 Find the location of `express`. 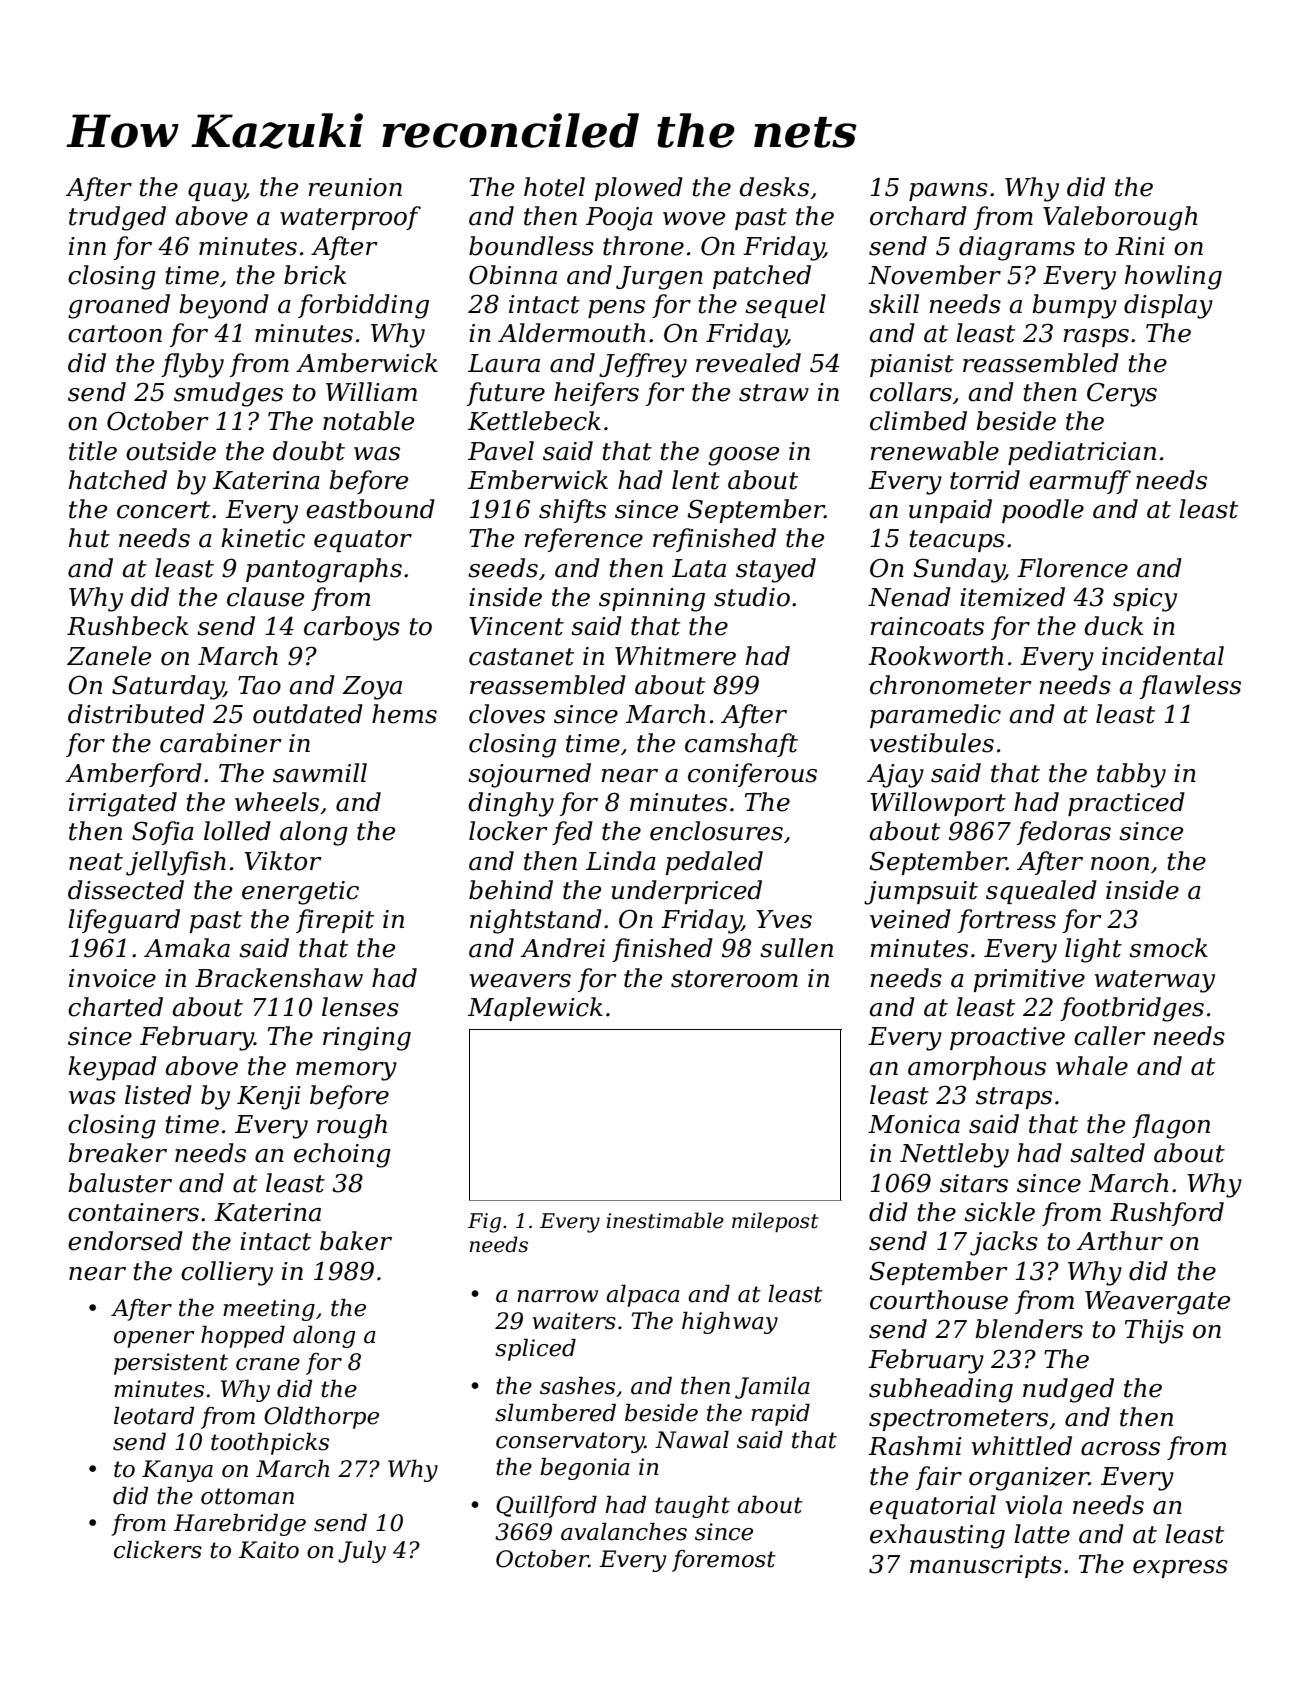

express is located at coordinates (1180, 1569).
